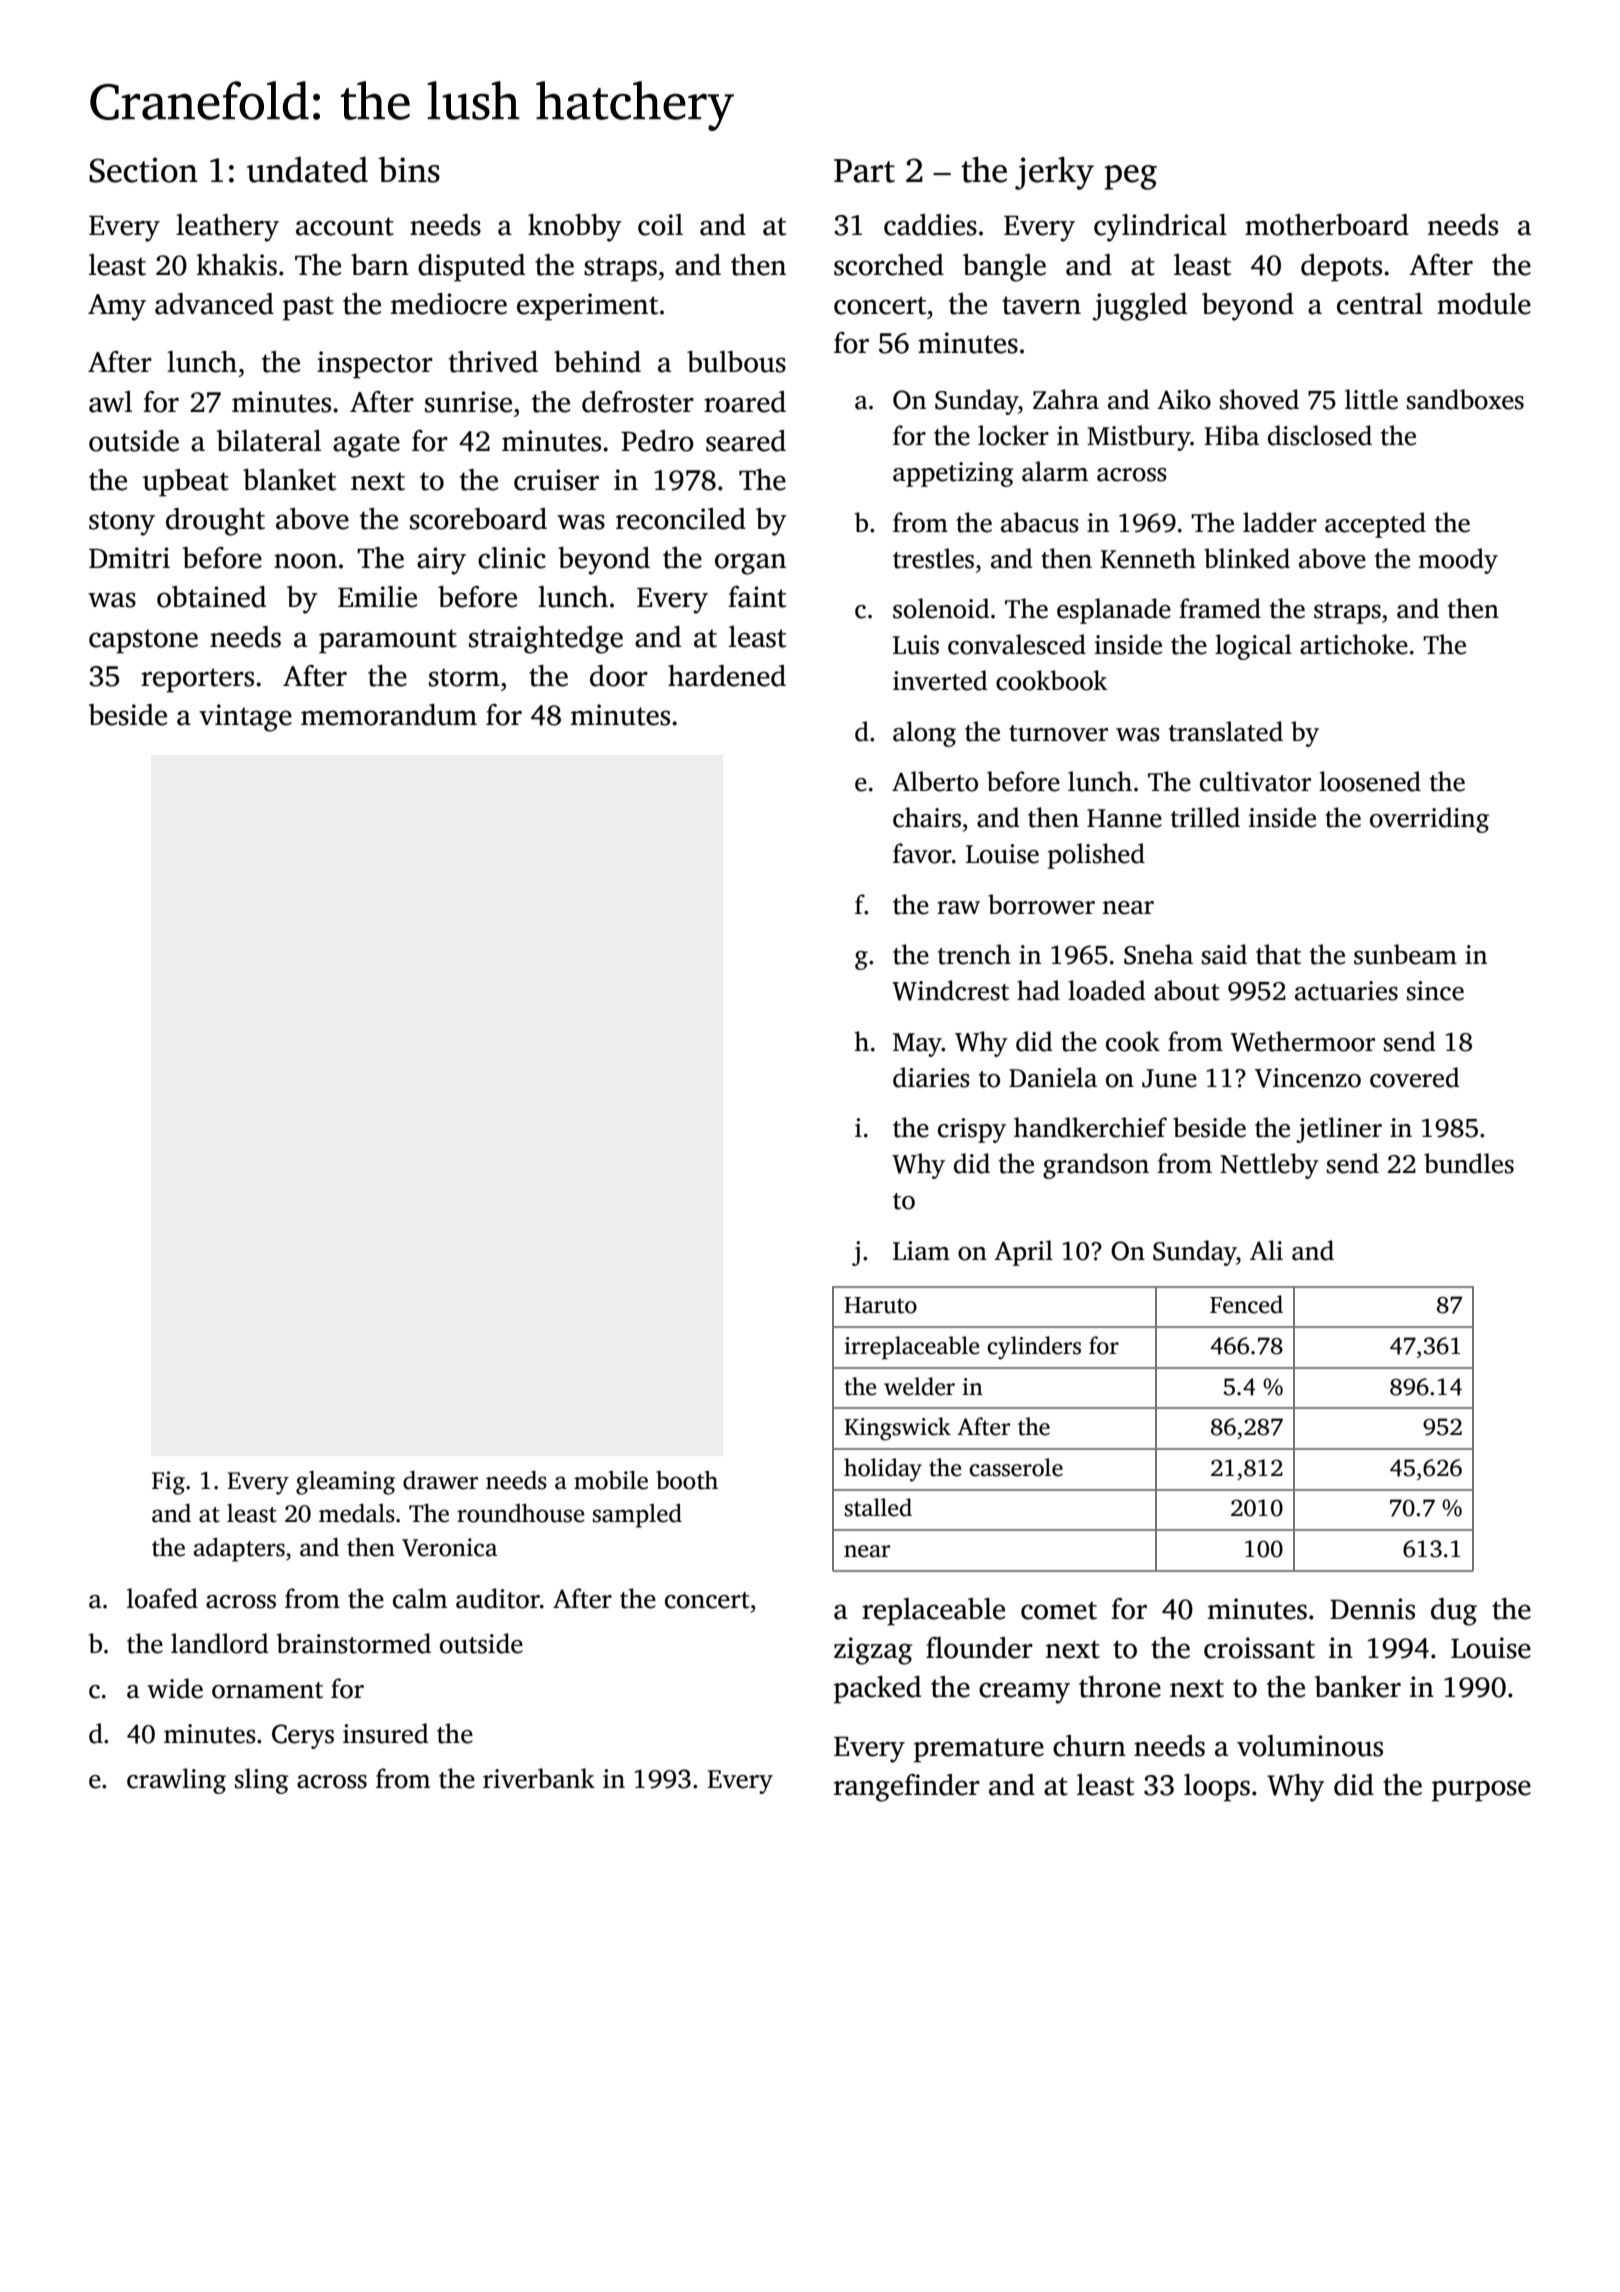  What do you see at coordinates (1013, 435) in the page?
I see `locker` at bounding box center [1013, 435].
